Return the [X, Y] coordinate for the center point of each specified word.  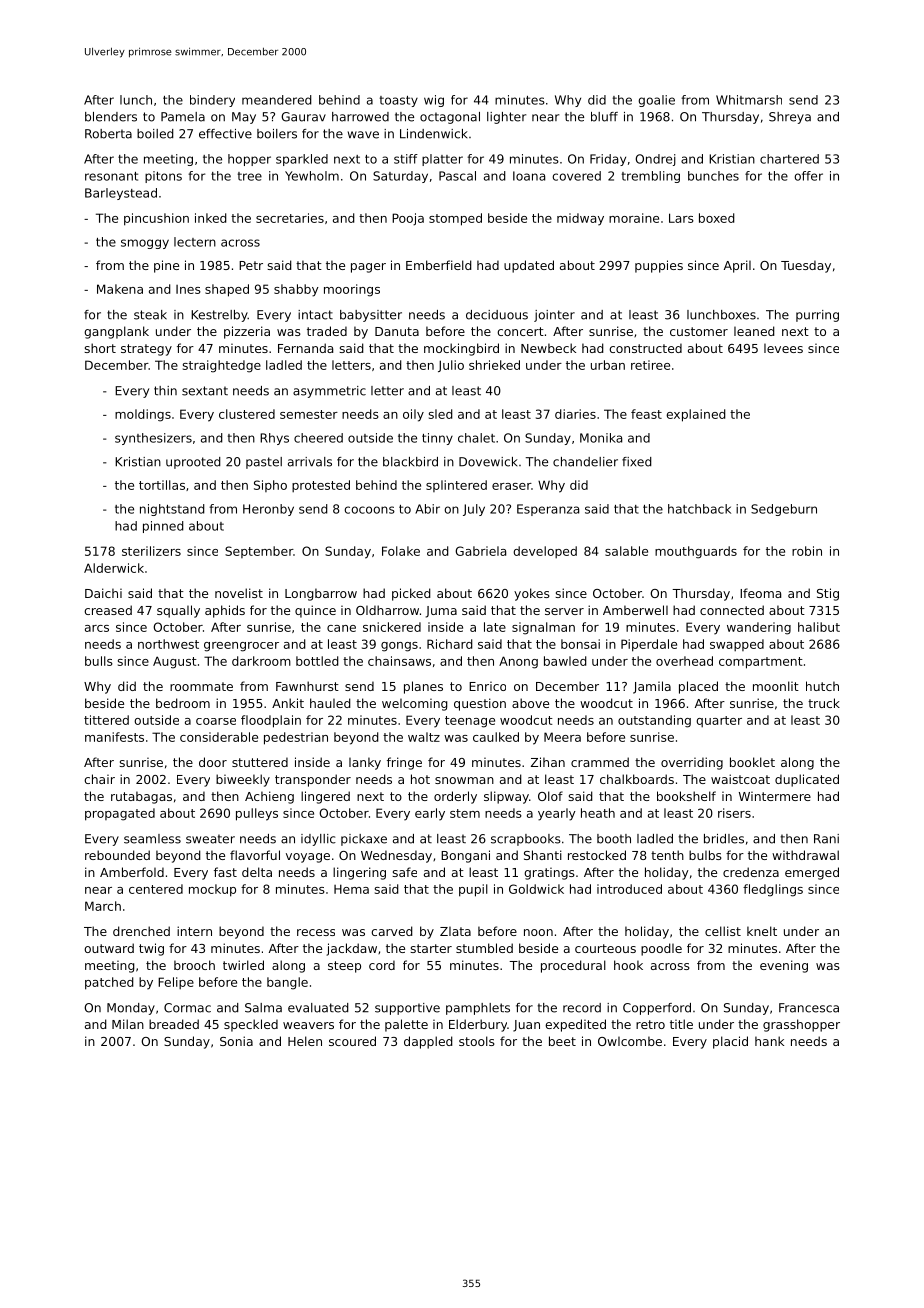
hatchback [699, 509]
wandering [759, 628]
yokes [532, 594]
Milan [128, 1024]
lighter [506, 118]
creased [108, 610]
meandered [277, 100]
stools [477, 1041]
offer [808, 176]
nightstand [172, 510]
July [474, 510]
